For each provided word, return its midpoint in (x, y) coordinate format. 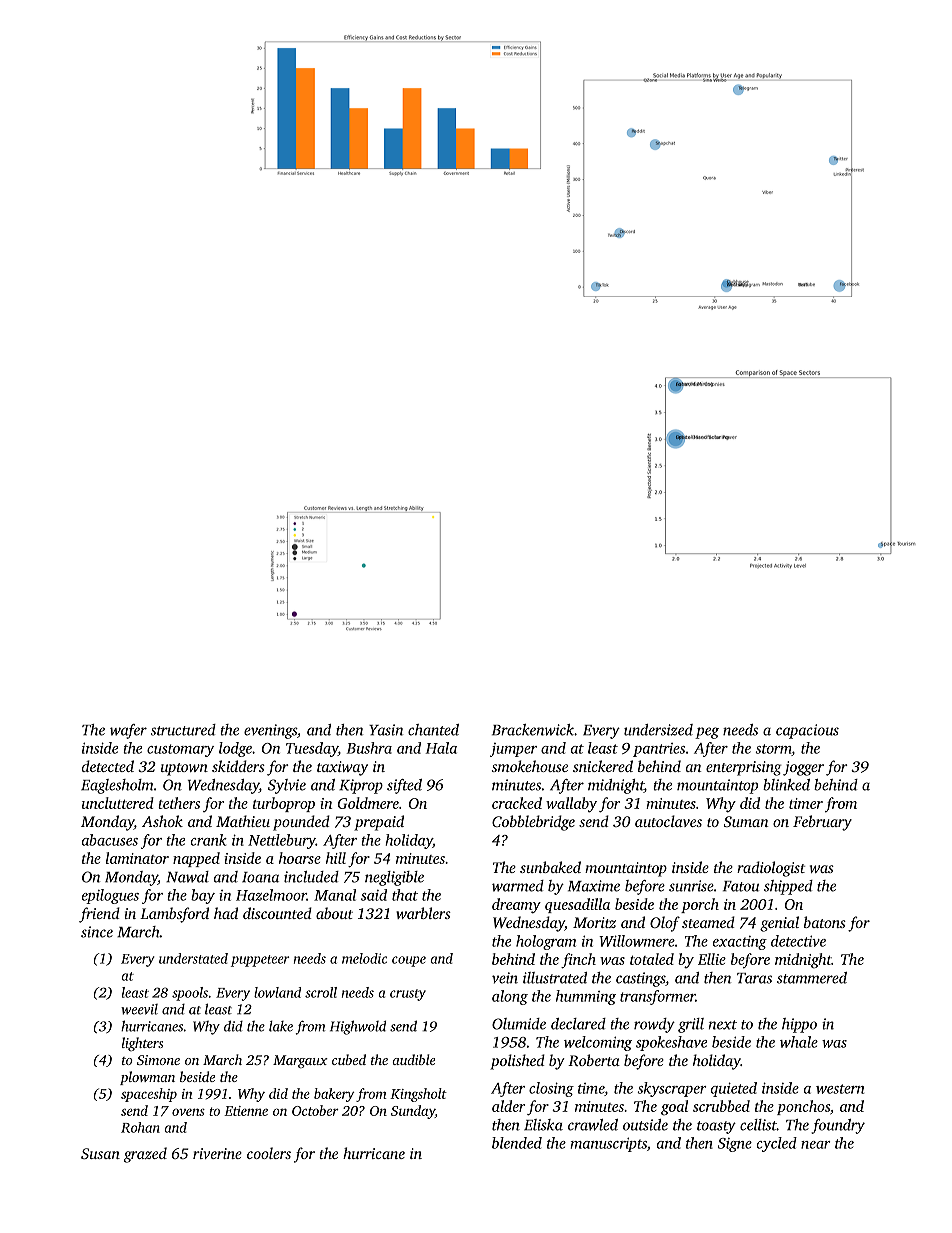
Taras (754, 978)
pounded (301, 823)
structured (183, 730)
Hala (441, 748)
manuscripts (608, 1144)
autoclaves (668, 821)
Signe (735, 1145)
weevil (139, 1009)
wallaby (571, 805)
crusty (408, 995)
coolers (269, 1153)
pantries (659, 750)
